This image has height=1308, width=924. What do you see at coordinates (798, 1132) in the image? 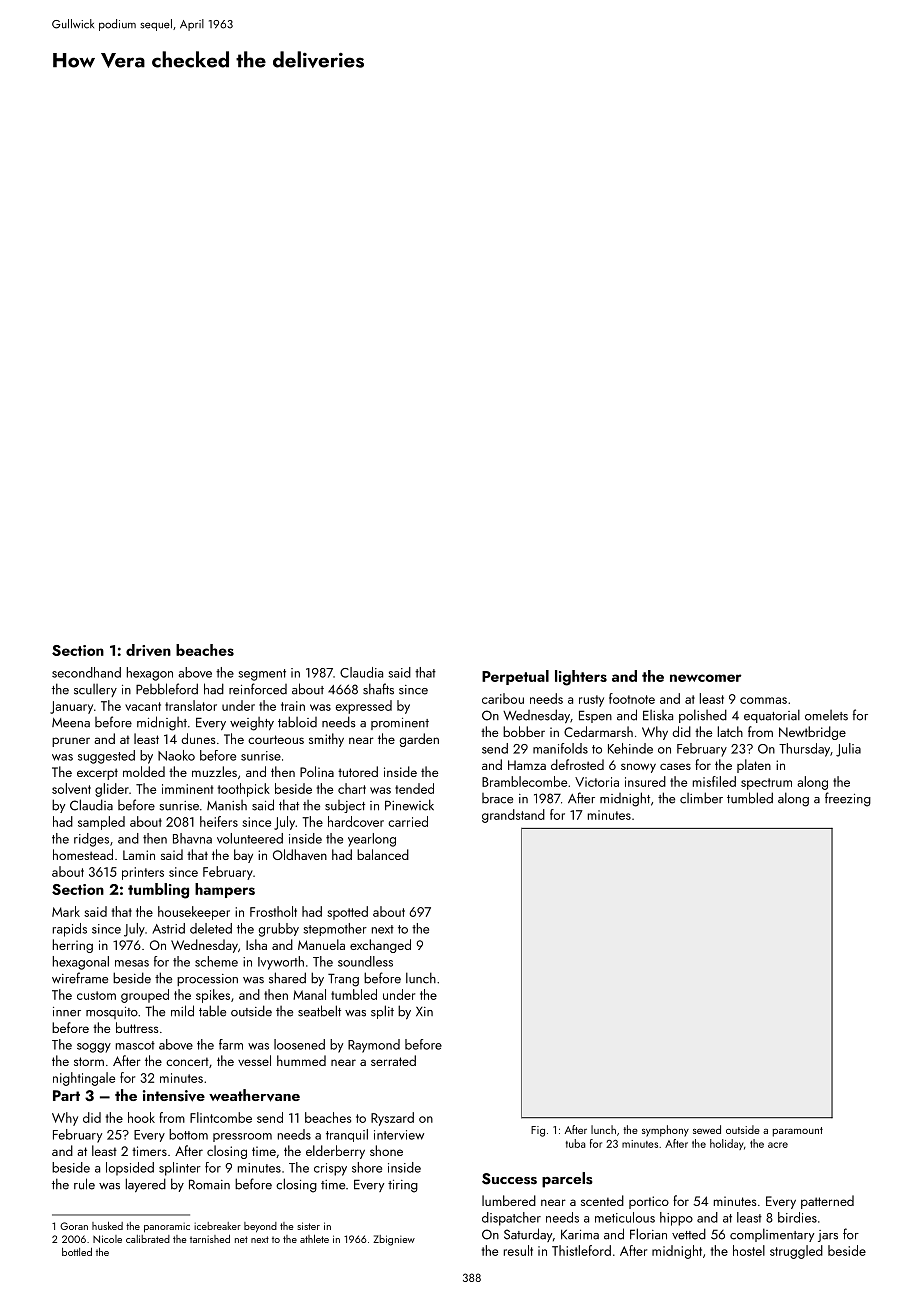
I see `paramount` at bounding box center [798, 1132].
